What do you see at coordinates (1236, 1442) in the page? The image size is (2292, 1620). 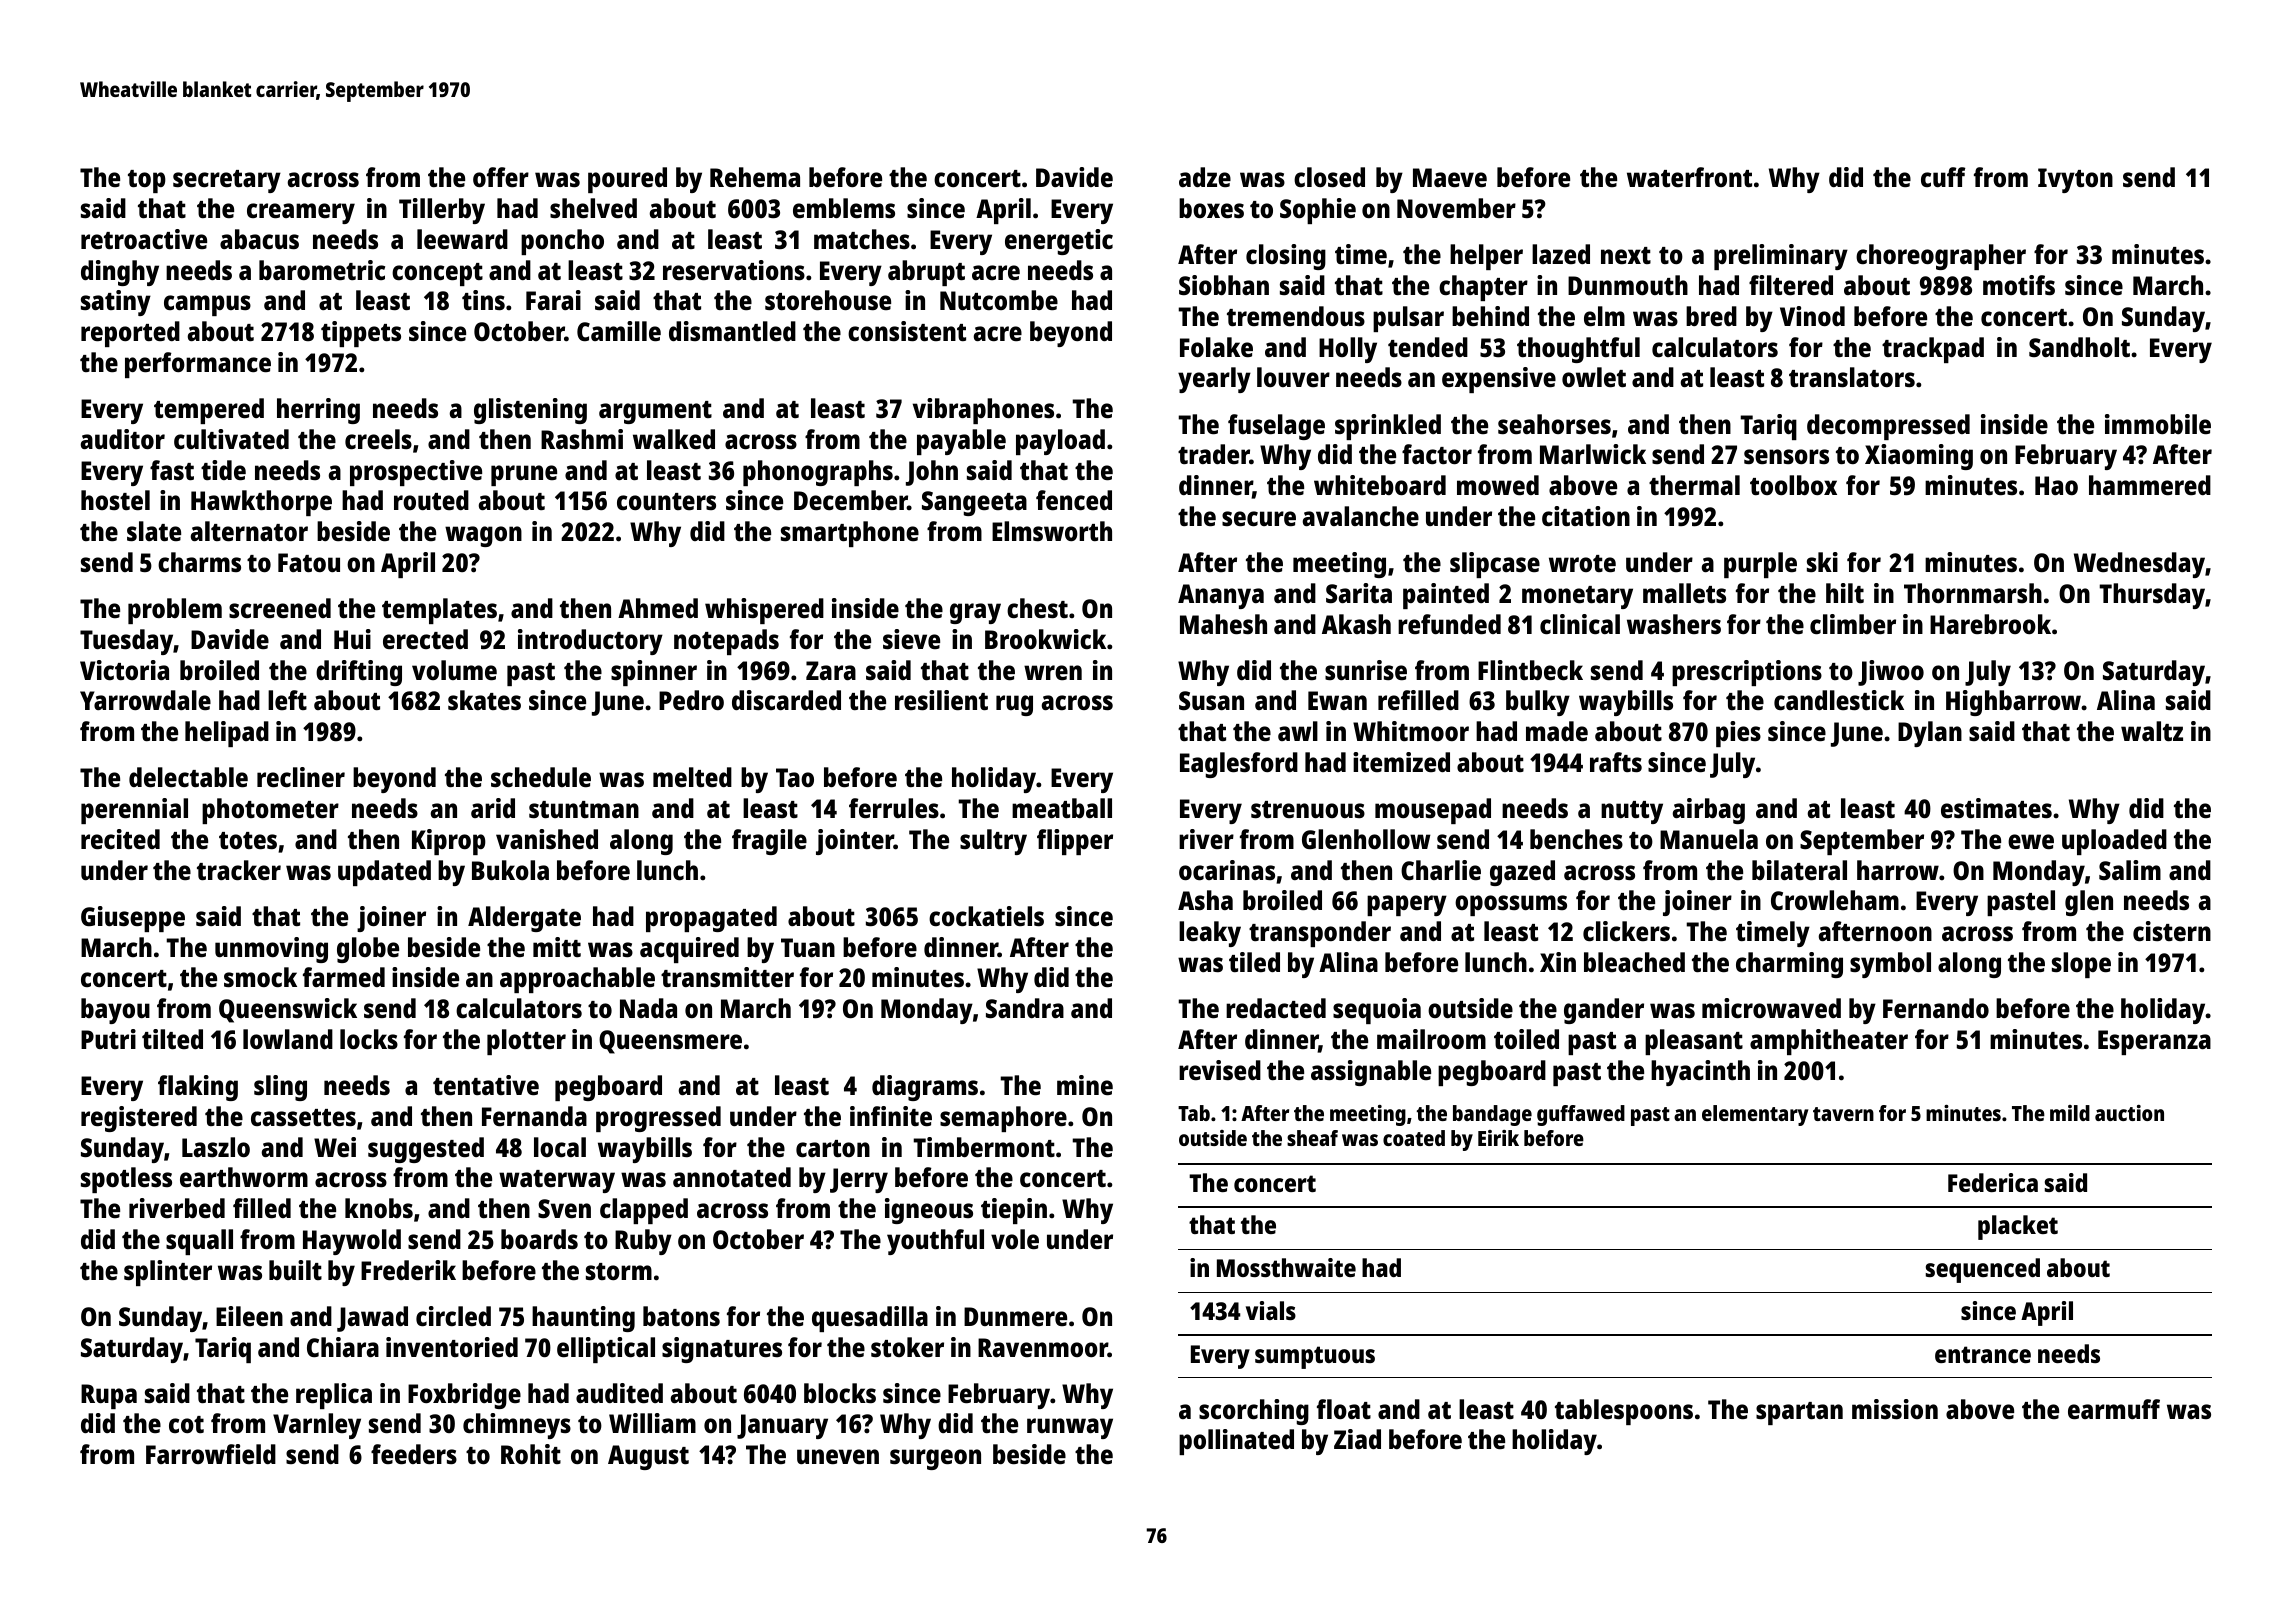 I see `pollinated` at bounding box center [1236, 1442].
